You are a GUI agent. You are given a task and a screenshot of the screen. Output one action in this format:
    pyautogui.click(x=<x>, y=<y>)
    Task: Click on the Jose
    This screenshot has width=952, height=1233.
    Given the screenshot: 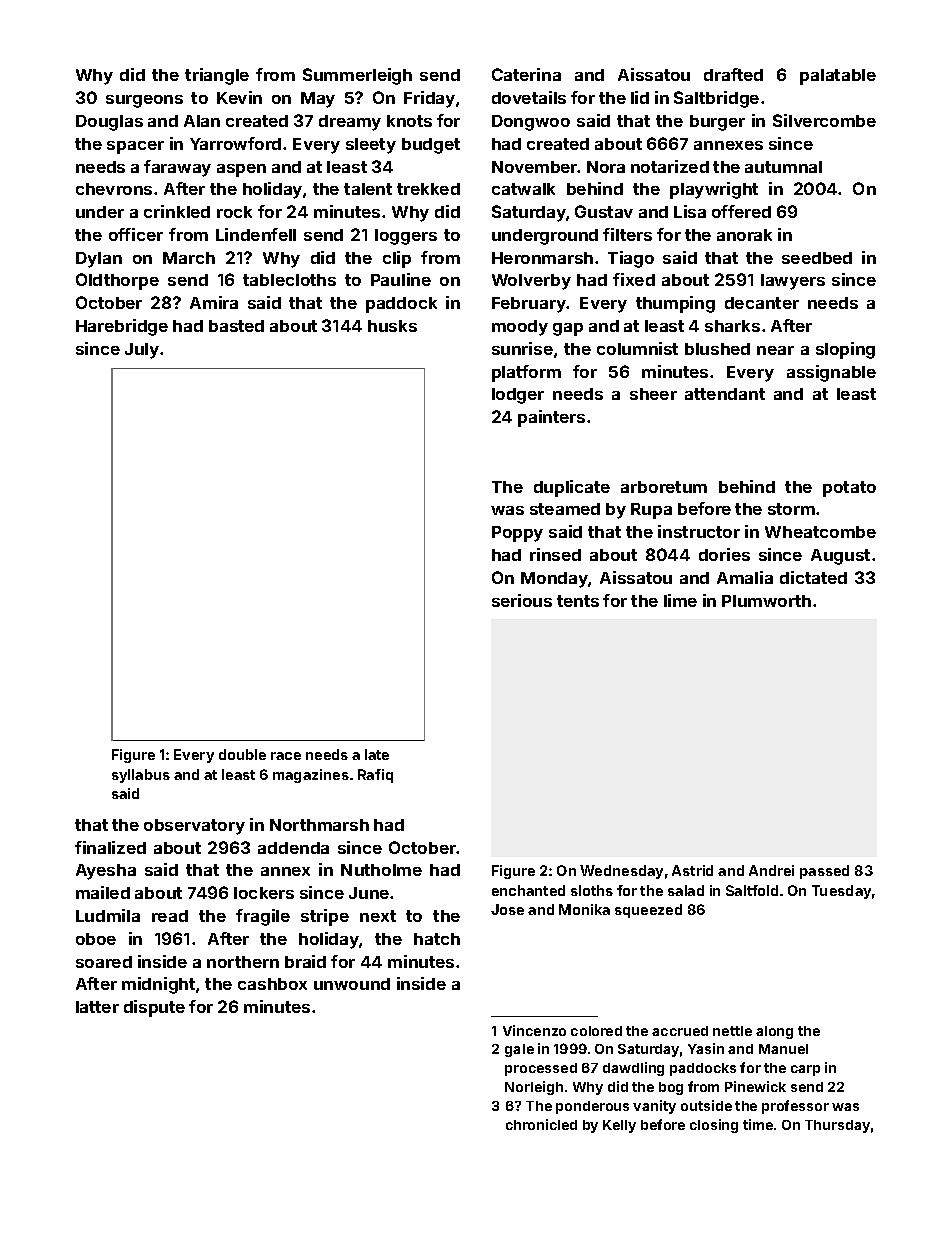 What is the action you would take?
    pyautogui.click(x=507, y=909)
